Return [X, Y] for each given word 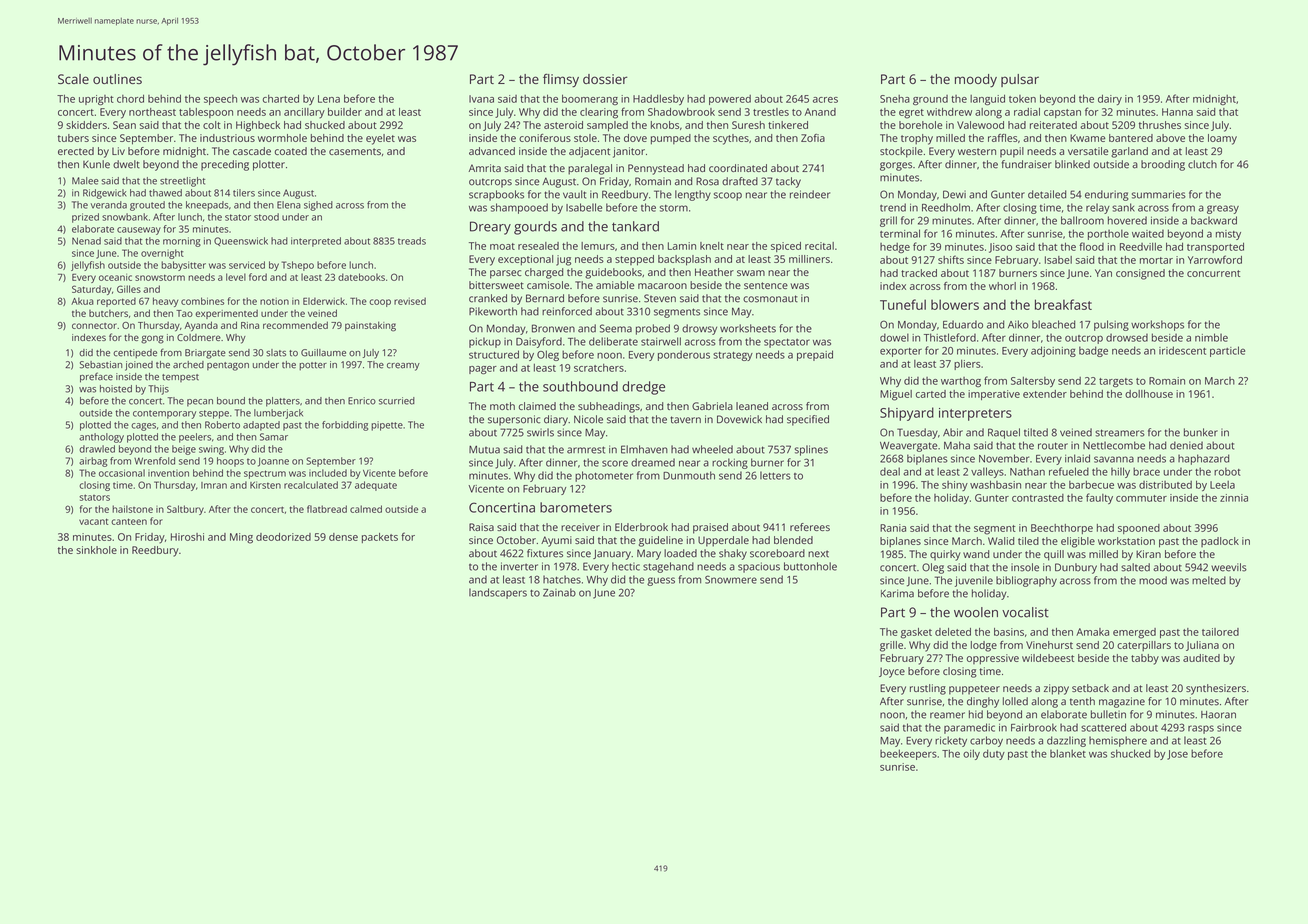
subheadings [609, 407]
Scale [73, 79]
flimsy [561, 80]
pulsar [1020, 80]
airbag [93, 462]
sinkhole [96, 550]
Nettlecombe [1114, 445]
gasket [916, 633]
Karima [897, 593]
